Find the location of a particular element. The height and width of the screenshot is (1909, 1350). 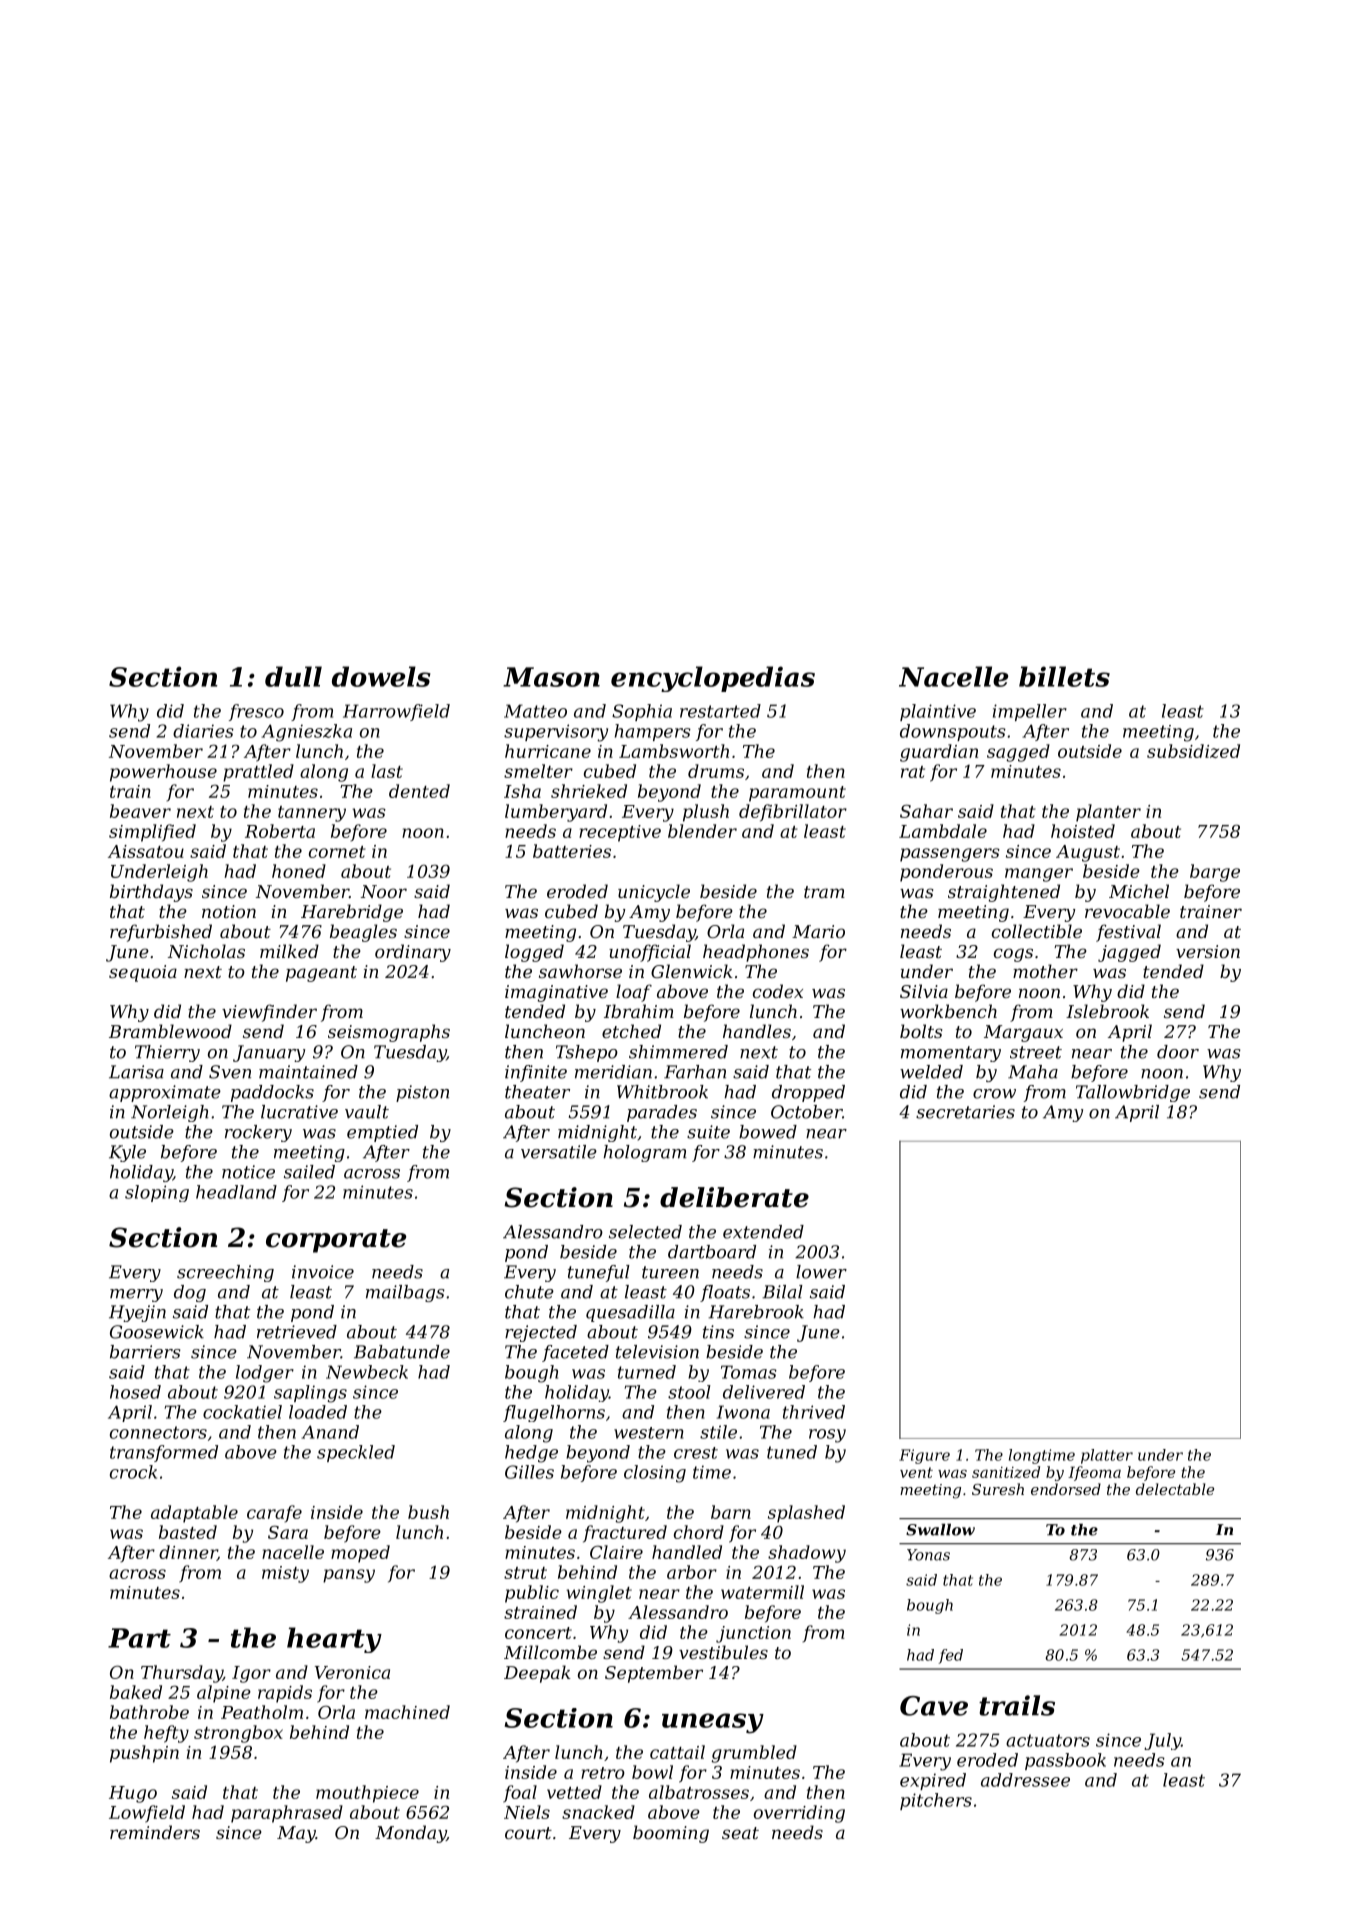

last is located at coordinates (387, 771).
